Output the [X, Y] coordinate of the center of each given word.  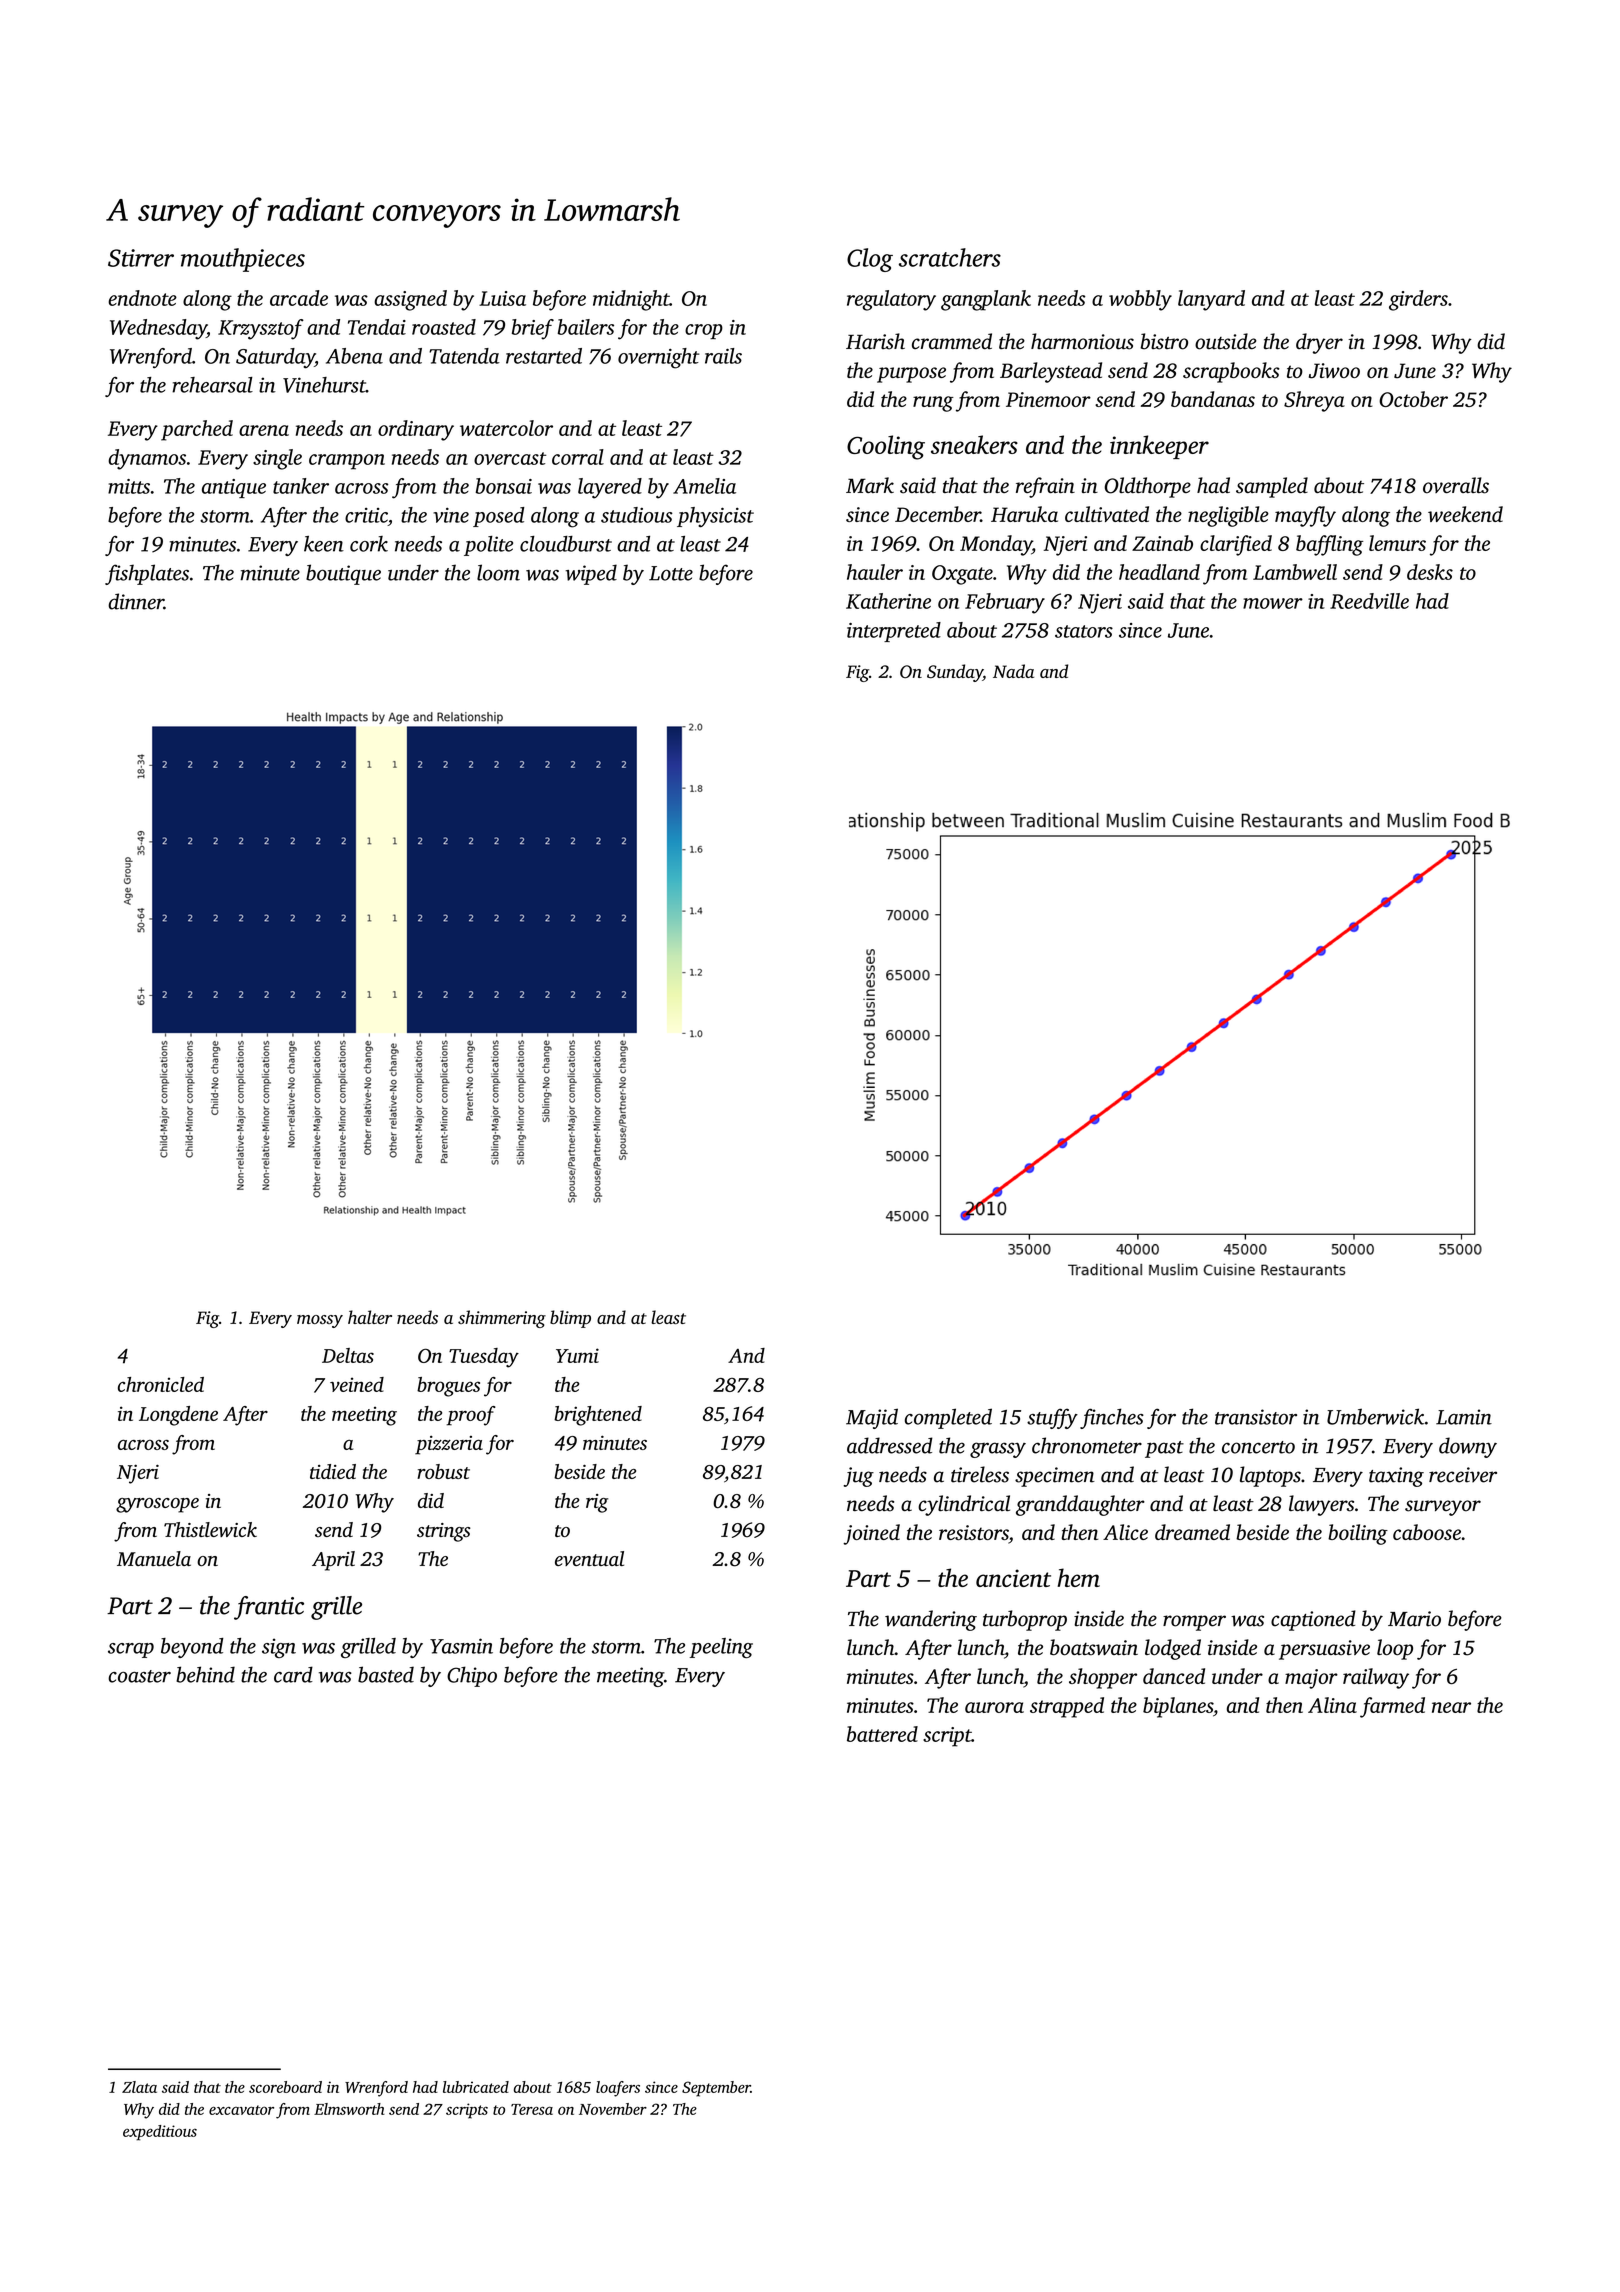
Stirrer [141, 258]
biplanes [1178, 1707]
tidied [333, 1471]
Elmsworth [349, 2109]
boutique [343, 574]
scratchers [950, 257]
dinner [136, 601]
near [1451, 1707]
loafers [618, 2089]
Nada [1013, 671]
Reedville [1369, 601]
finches [1112, 1418]
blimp [570, 1319]
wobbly [1140, 300]
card [293, 1674]
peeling [721, 1648]
